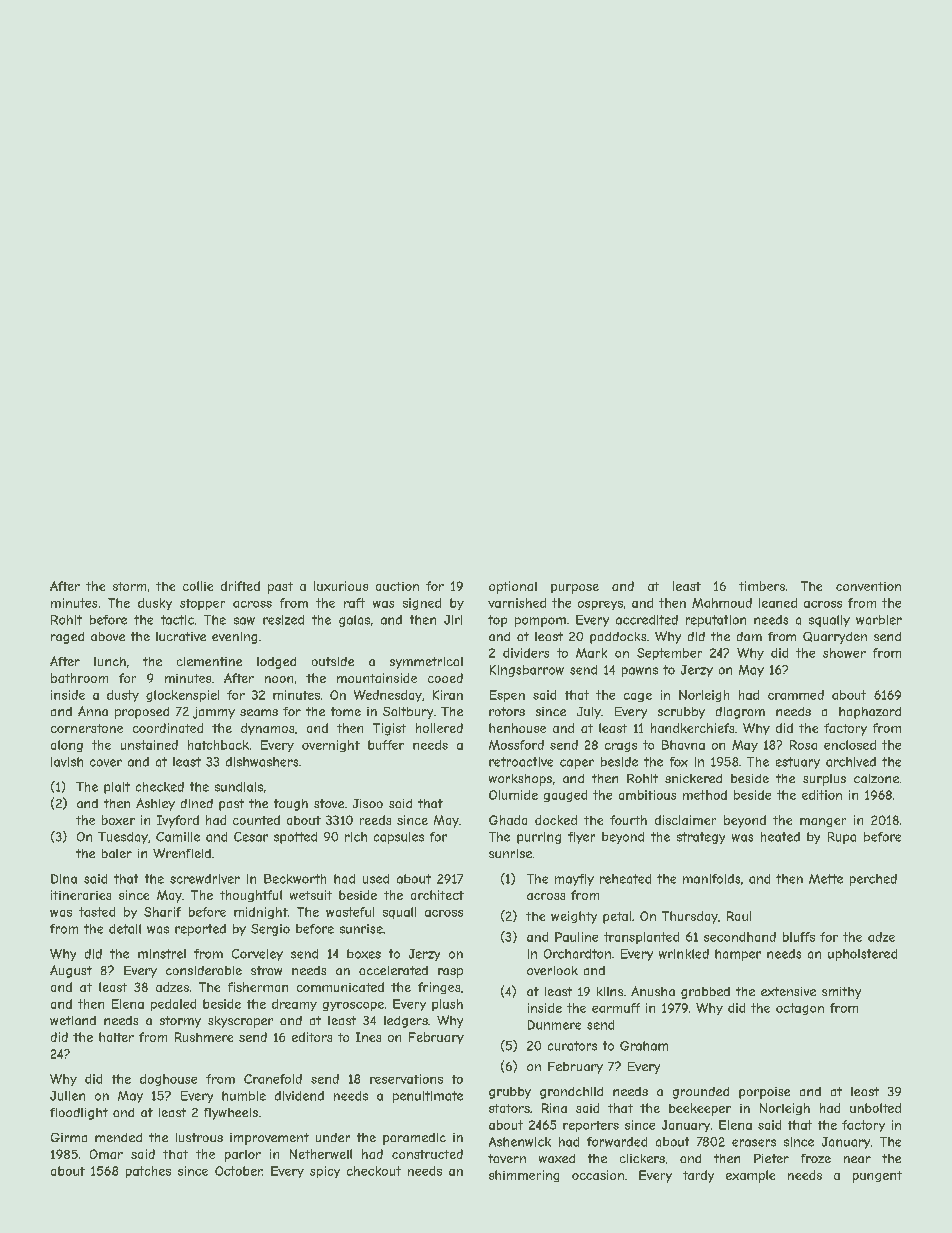  I want to click on communicated, so click(340, 987).
